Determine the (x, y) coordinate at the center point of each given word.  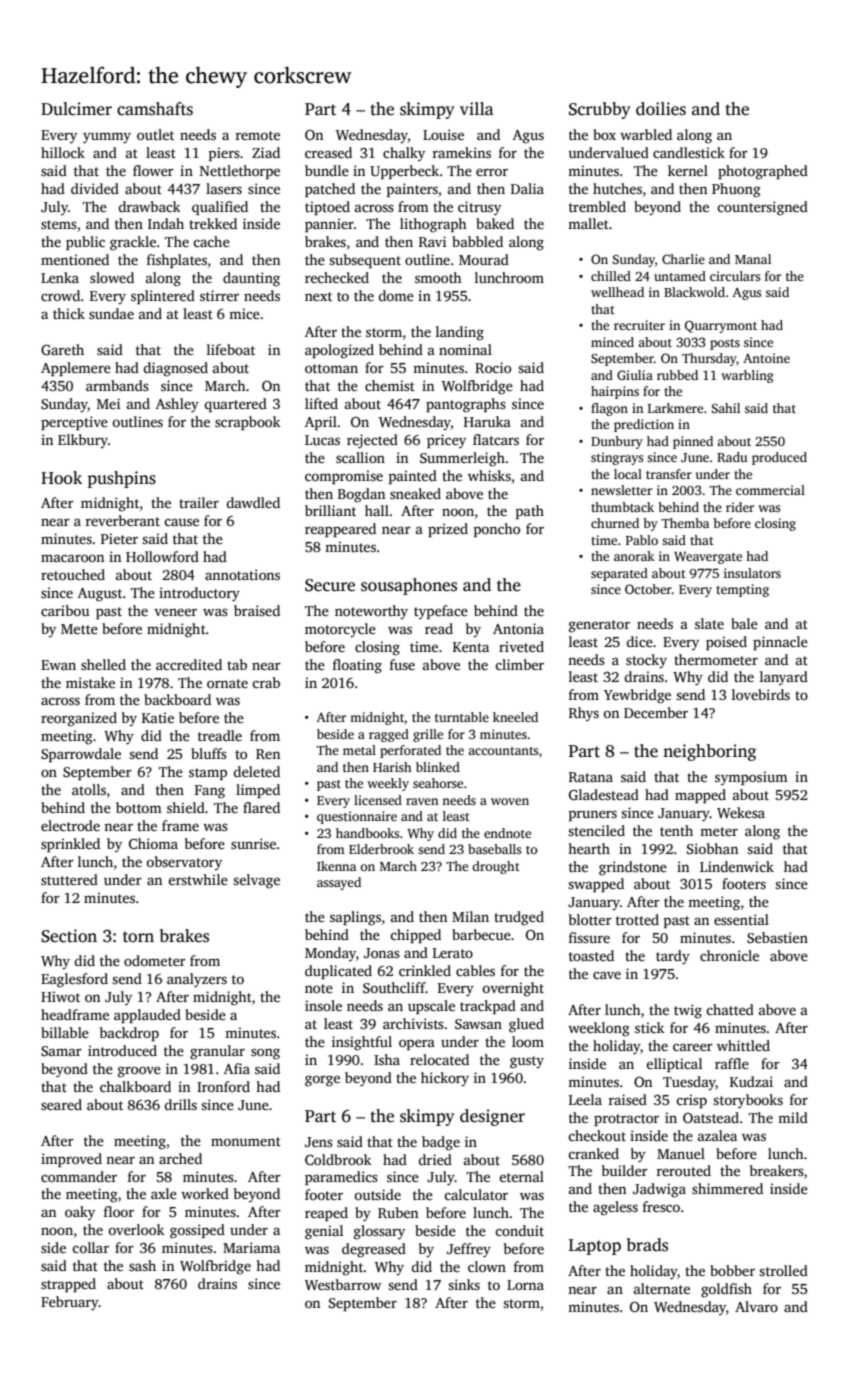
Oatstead (711, 1117)
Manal (753, 259)
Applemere (76, 369)
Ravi (432, 241)
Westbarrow (343, 1284)
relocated (439, 1059)
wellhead (617, 292)
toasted (591, 955)
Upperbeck (404, 172)
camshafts (155, 109)
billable (65, 1032)
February (70, 1303)
